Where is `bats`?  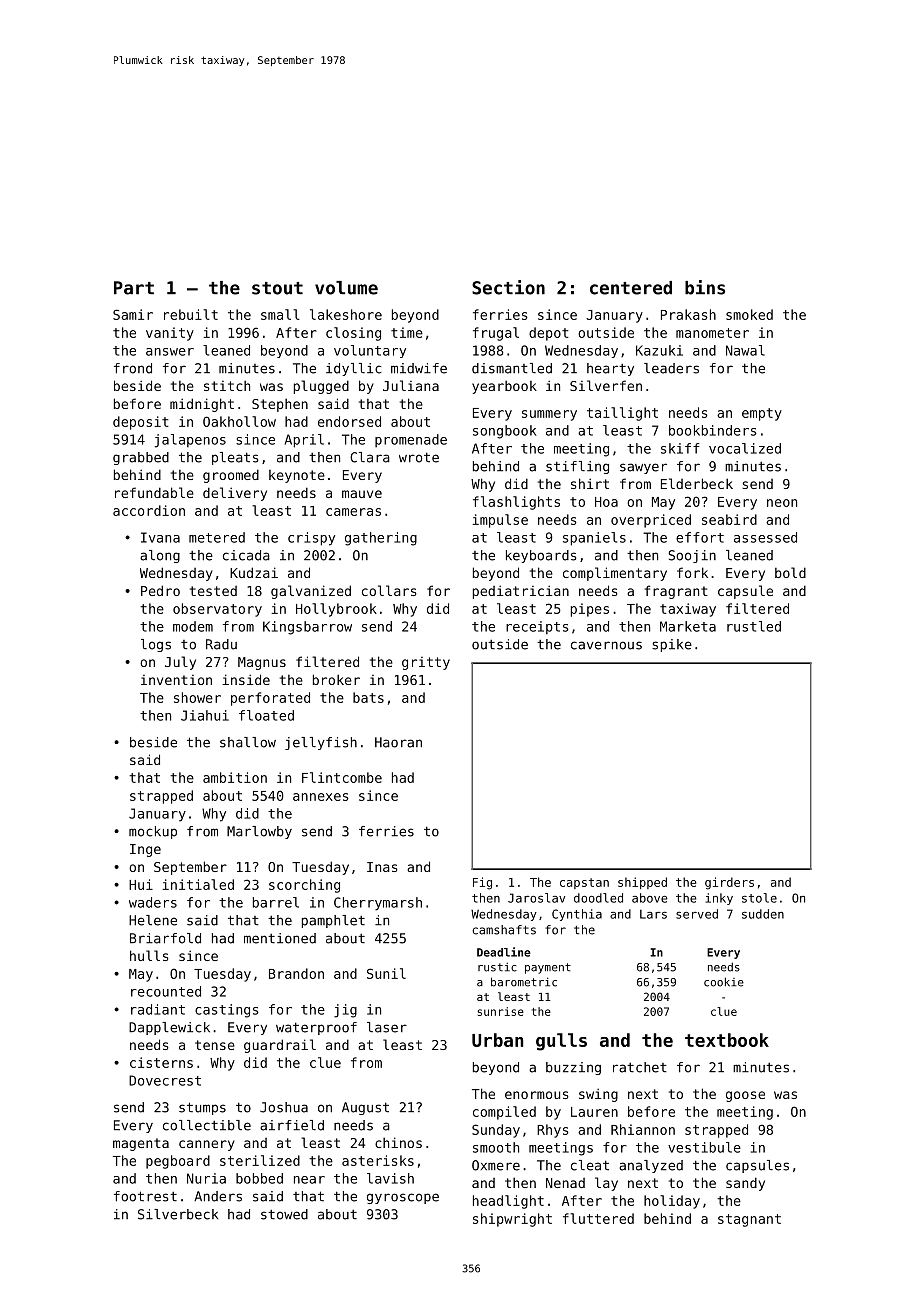 bats is located at coordinates (368, 697).
